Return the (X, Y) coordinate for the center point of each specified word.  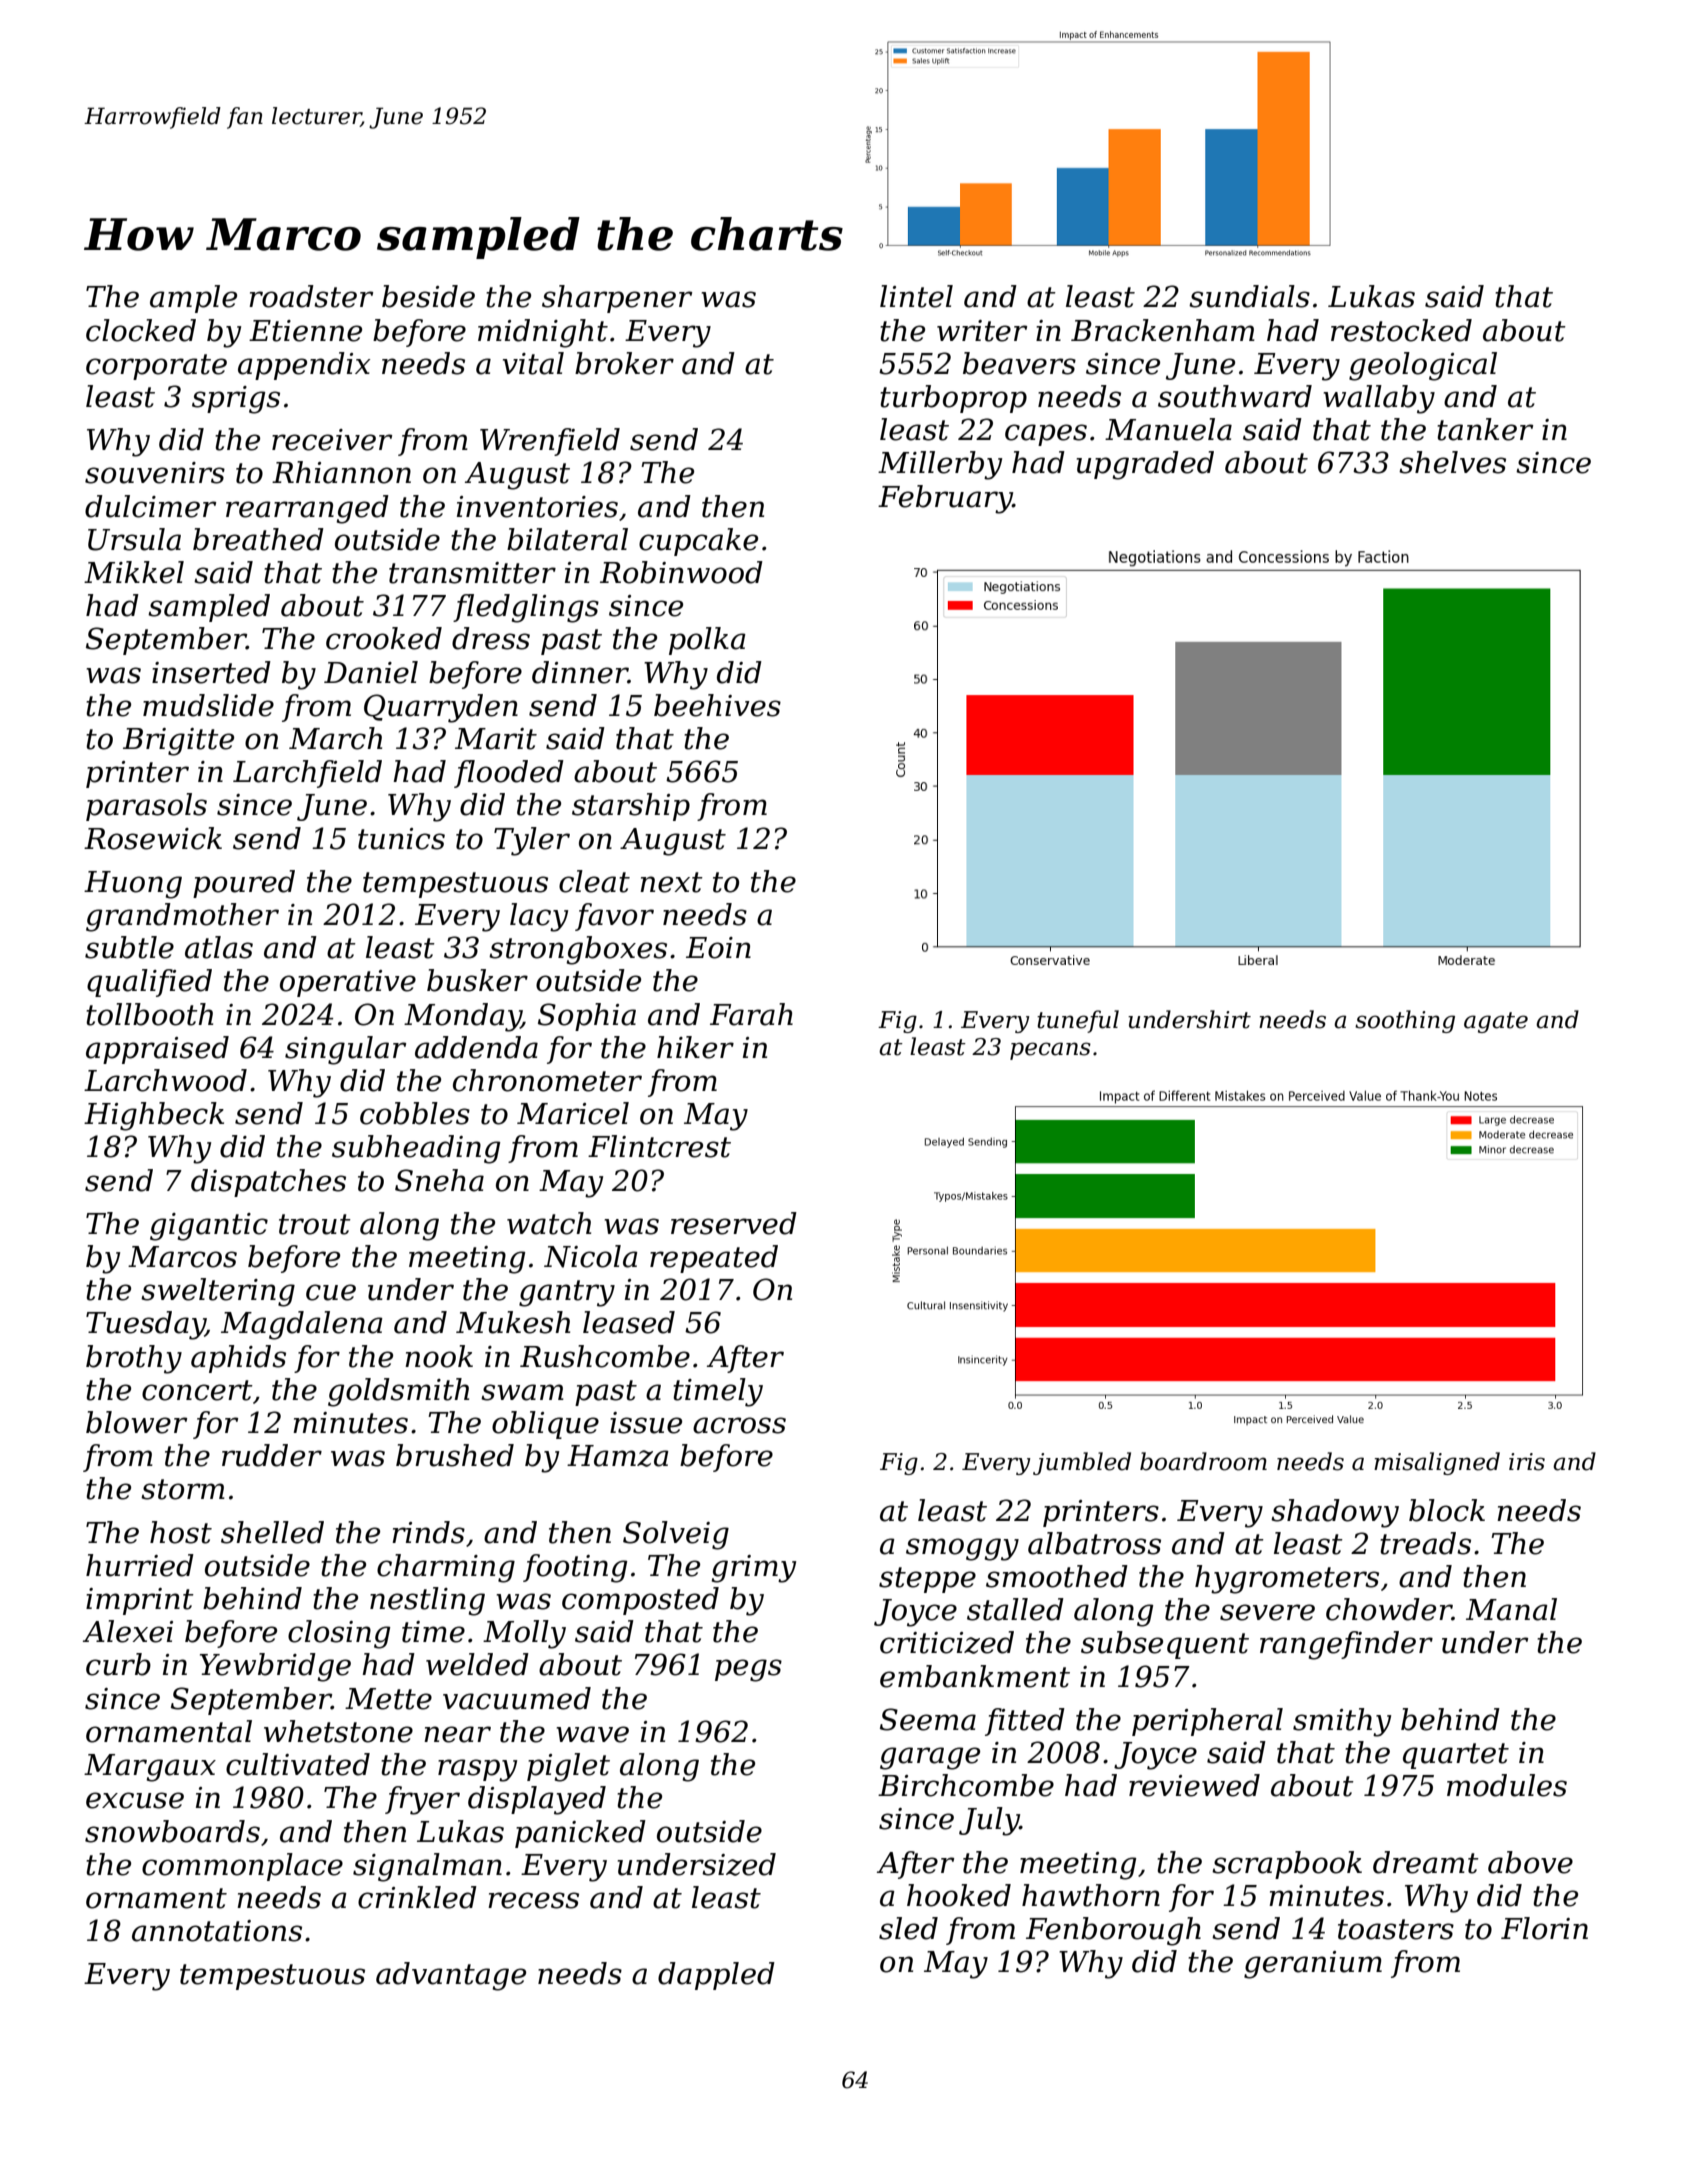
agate (1496, 1022)
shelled (272, 1532)
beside (428, 296)
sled (908, 1928)
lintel (916, 296)
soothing (1405, 1021)
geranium (1313, 1965)
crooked (384, 638)
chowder (1389, 1609)
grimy (753, 1569)
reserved (734, 1223)
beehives (717, 705)
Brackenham (1163, 330)
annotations (217, 1931)
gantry (567, 1293)
